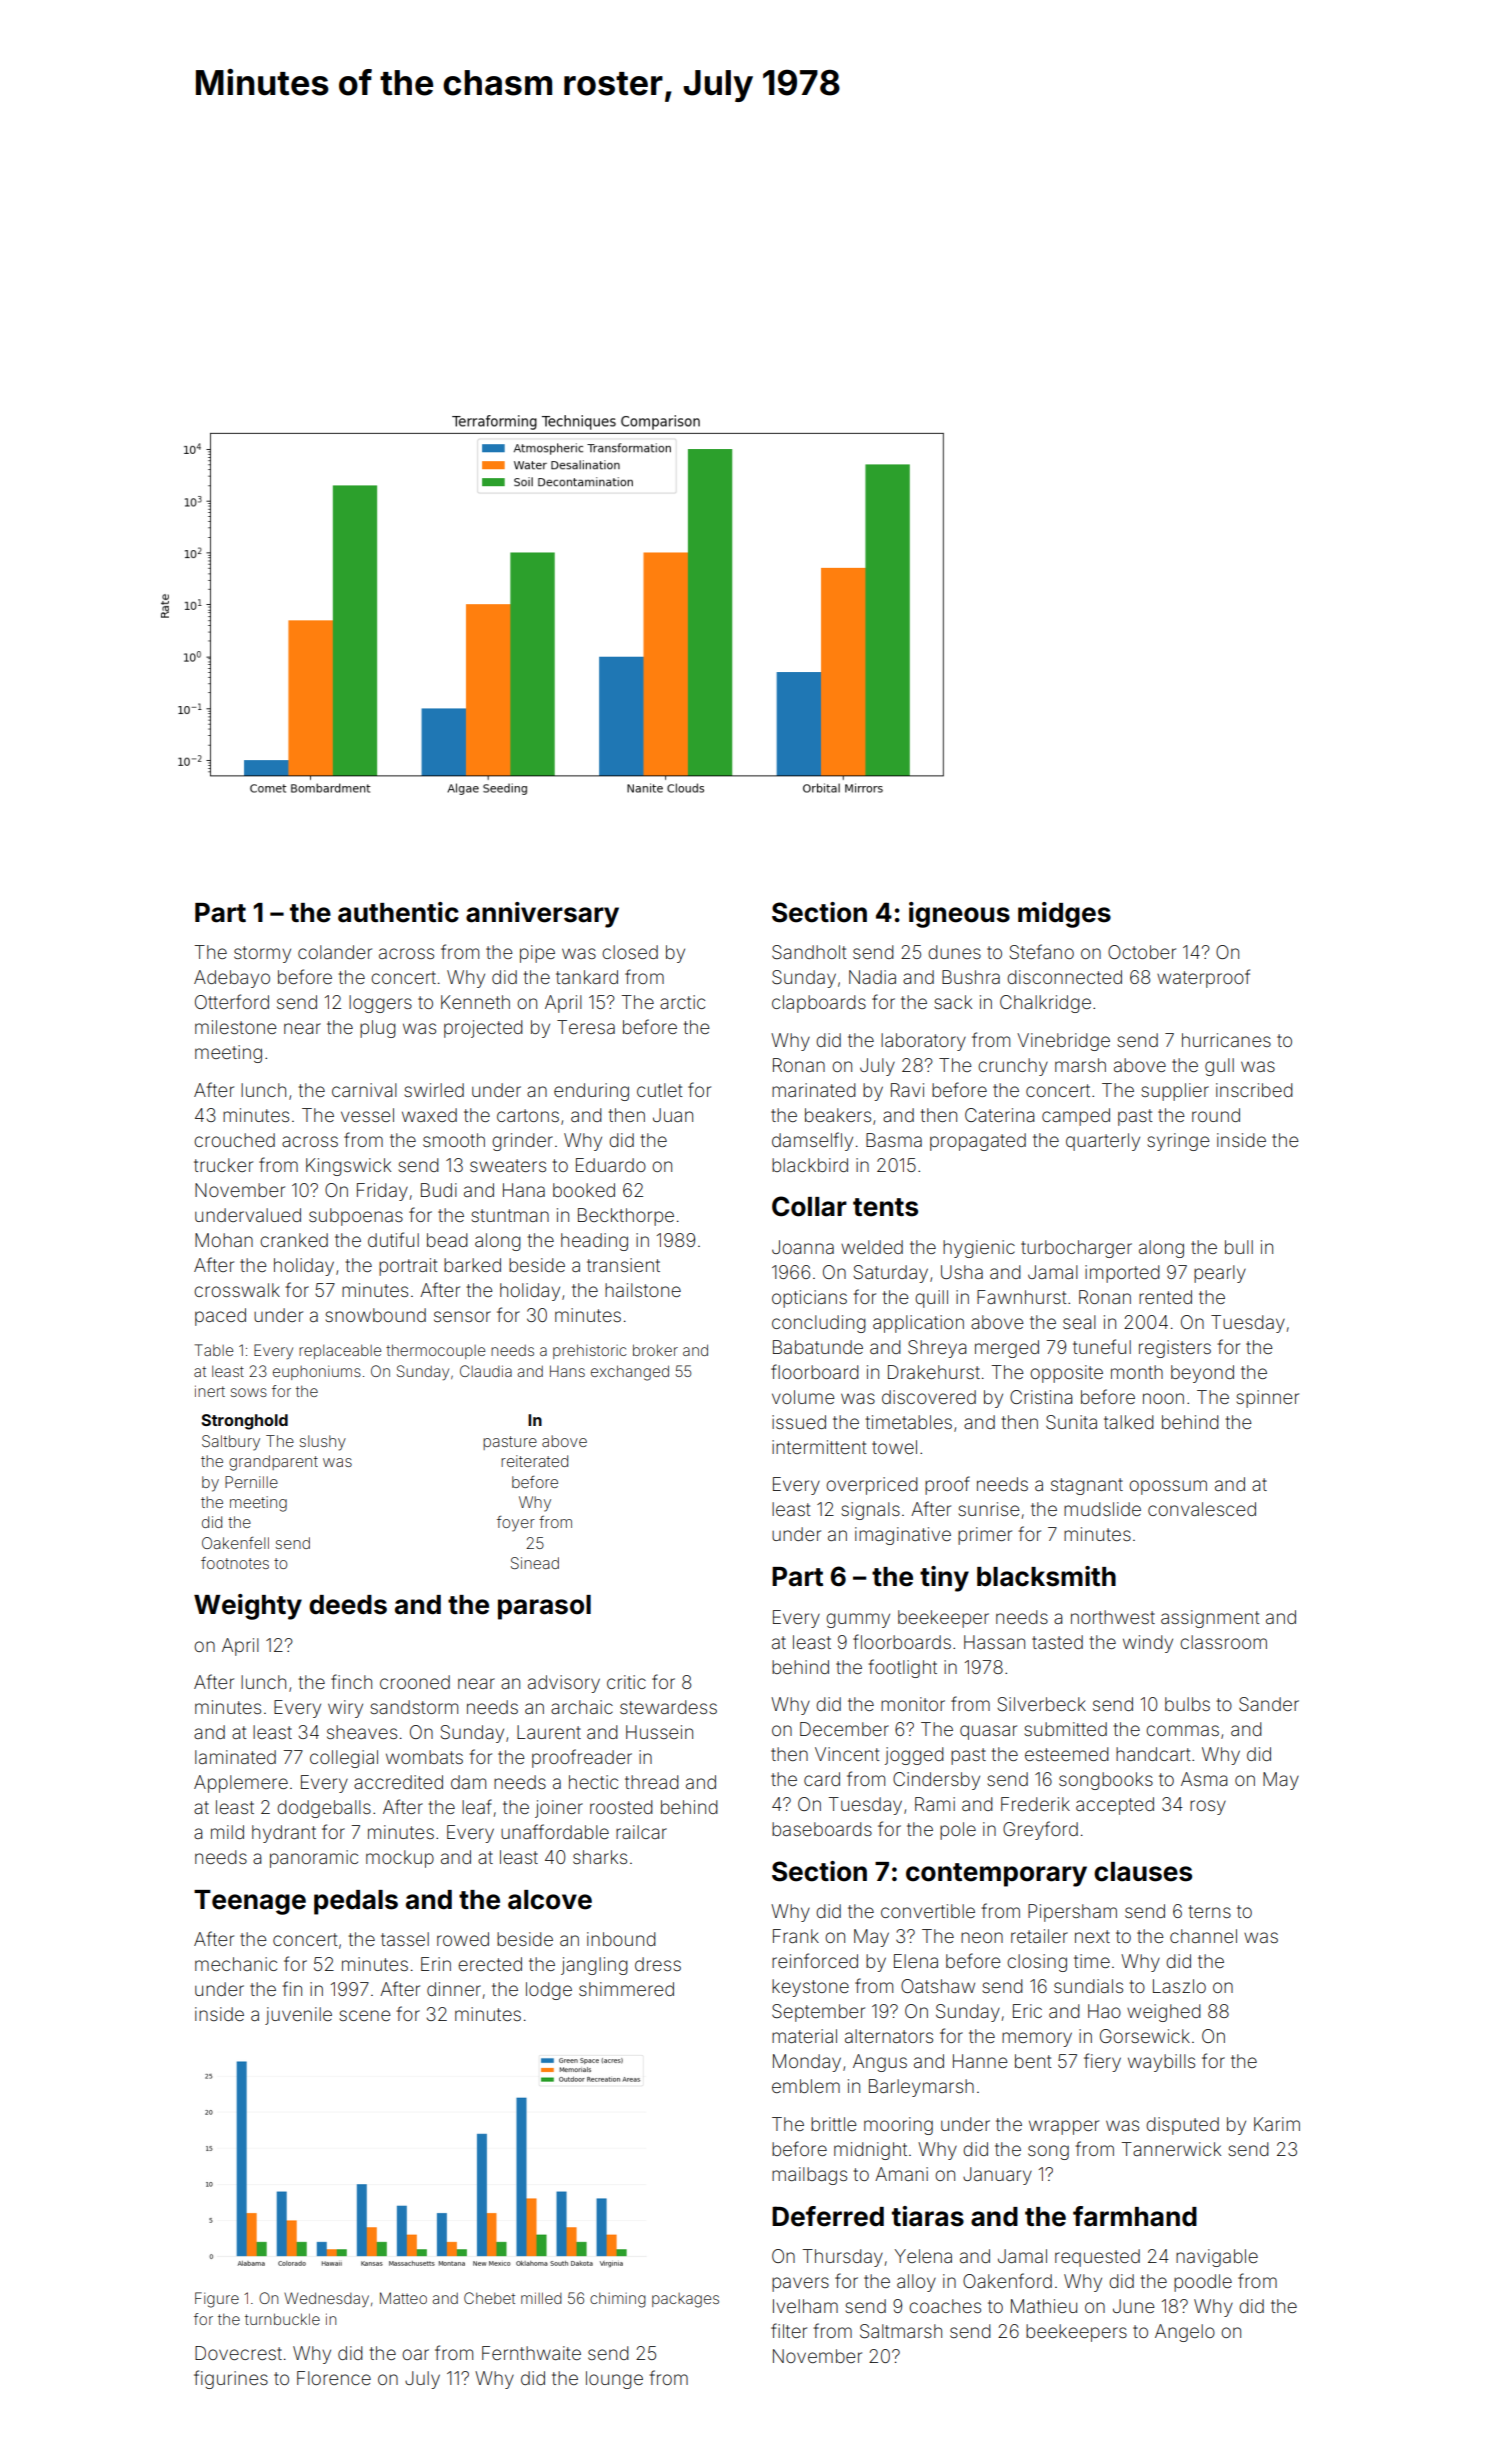  Describe the element at coordinates (1037, 1963) in the image. I see `closing` at that location.
